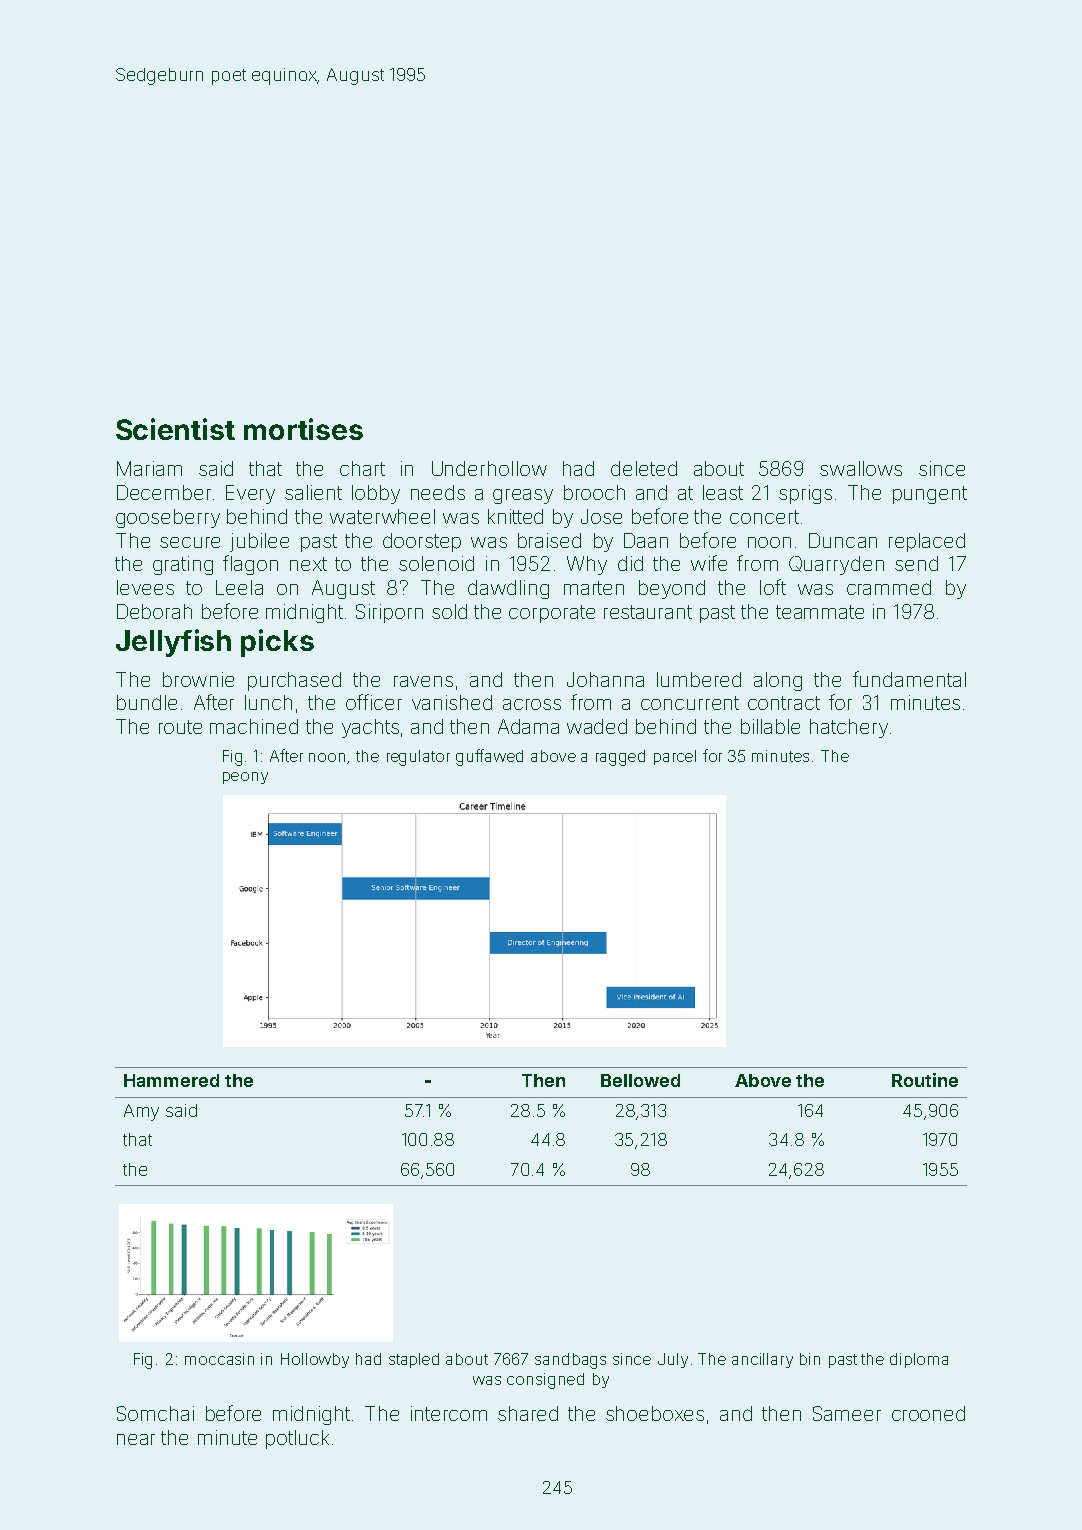 The height and width of the page is (1530, 1082). Describe the element at coordinates (313, 492) in the page. I see `salient` at that location.
